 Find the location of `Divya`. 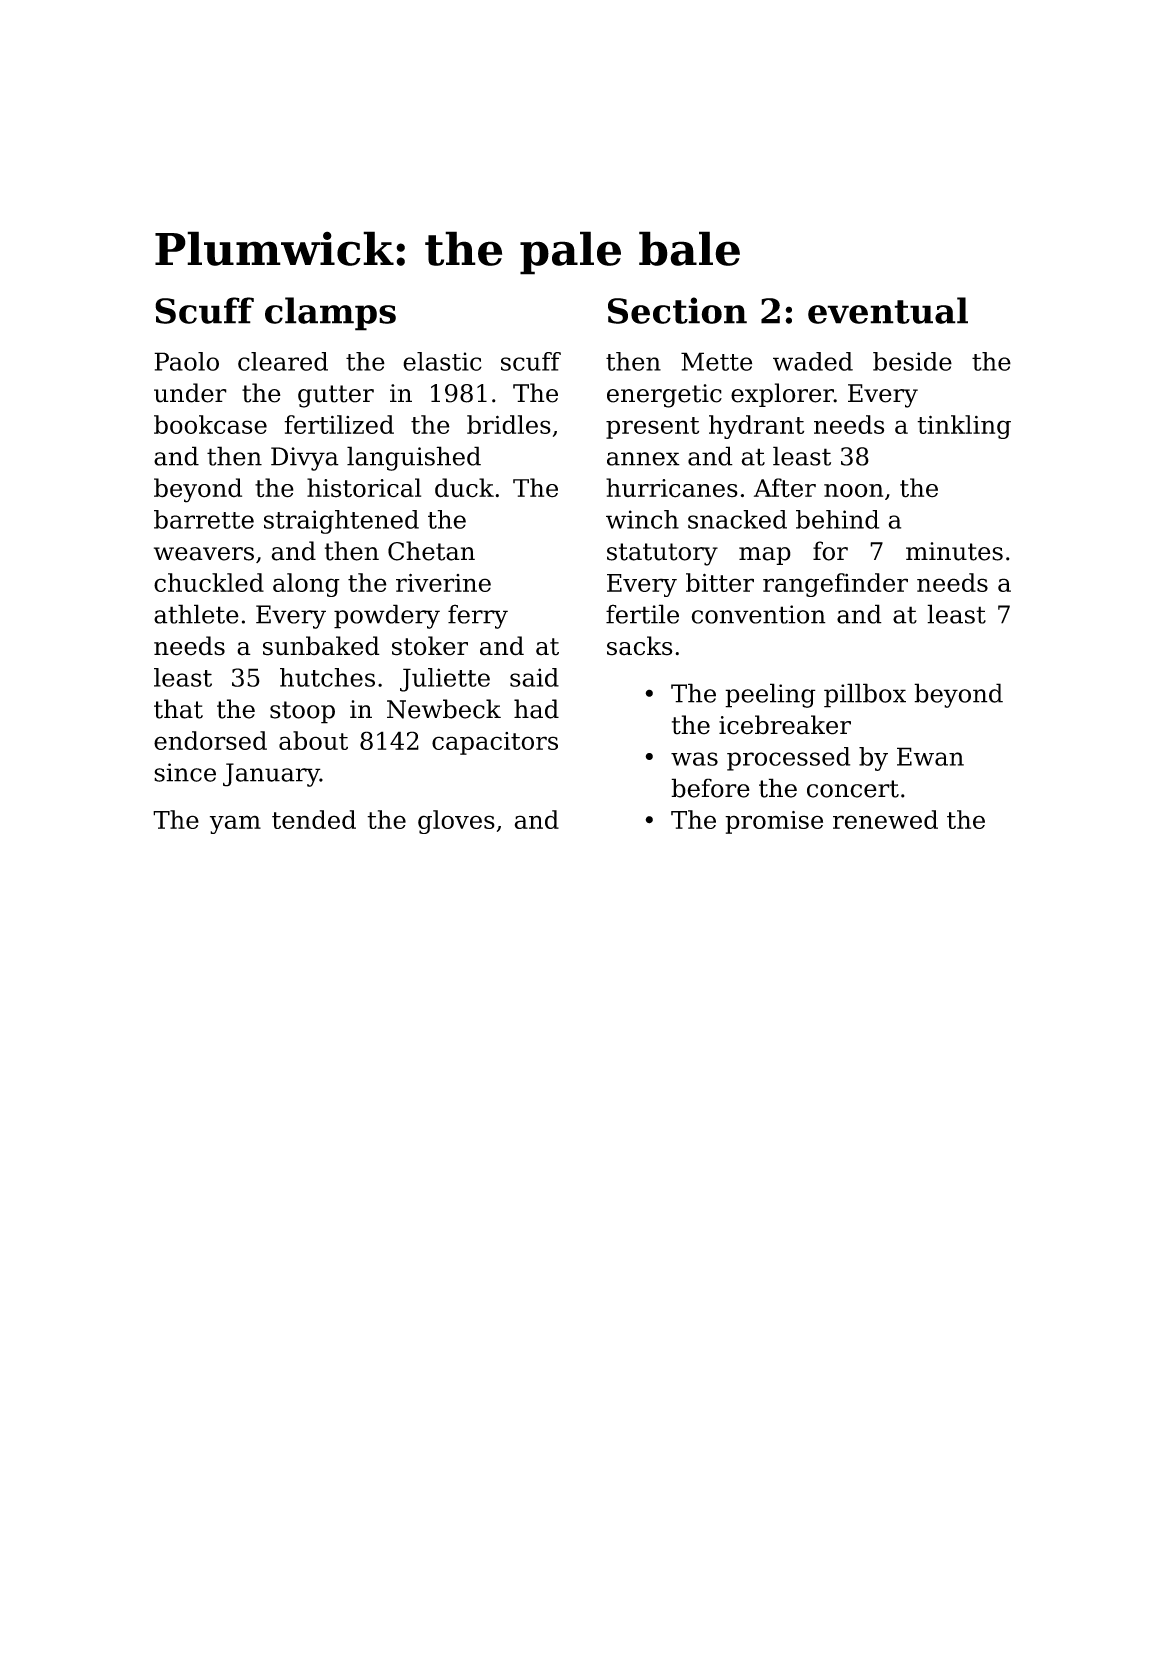

Divya is located at coordinates (305, 459).
